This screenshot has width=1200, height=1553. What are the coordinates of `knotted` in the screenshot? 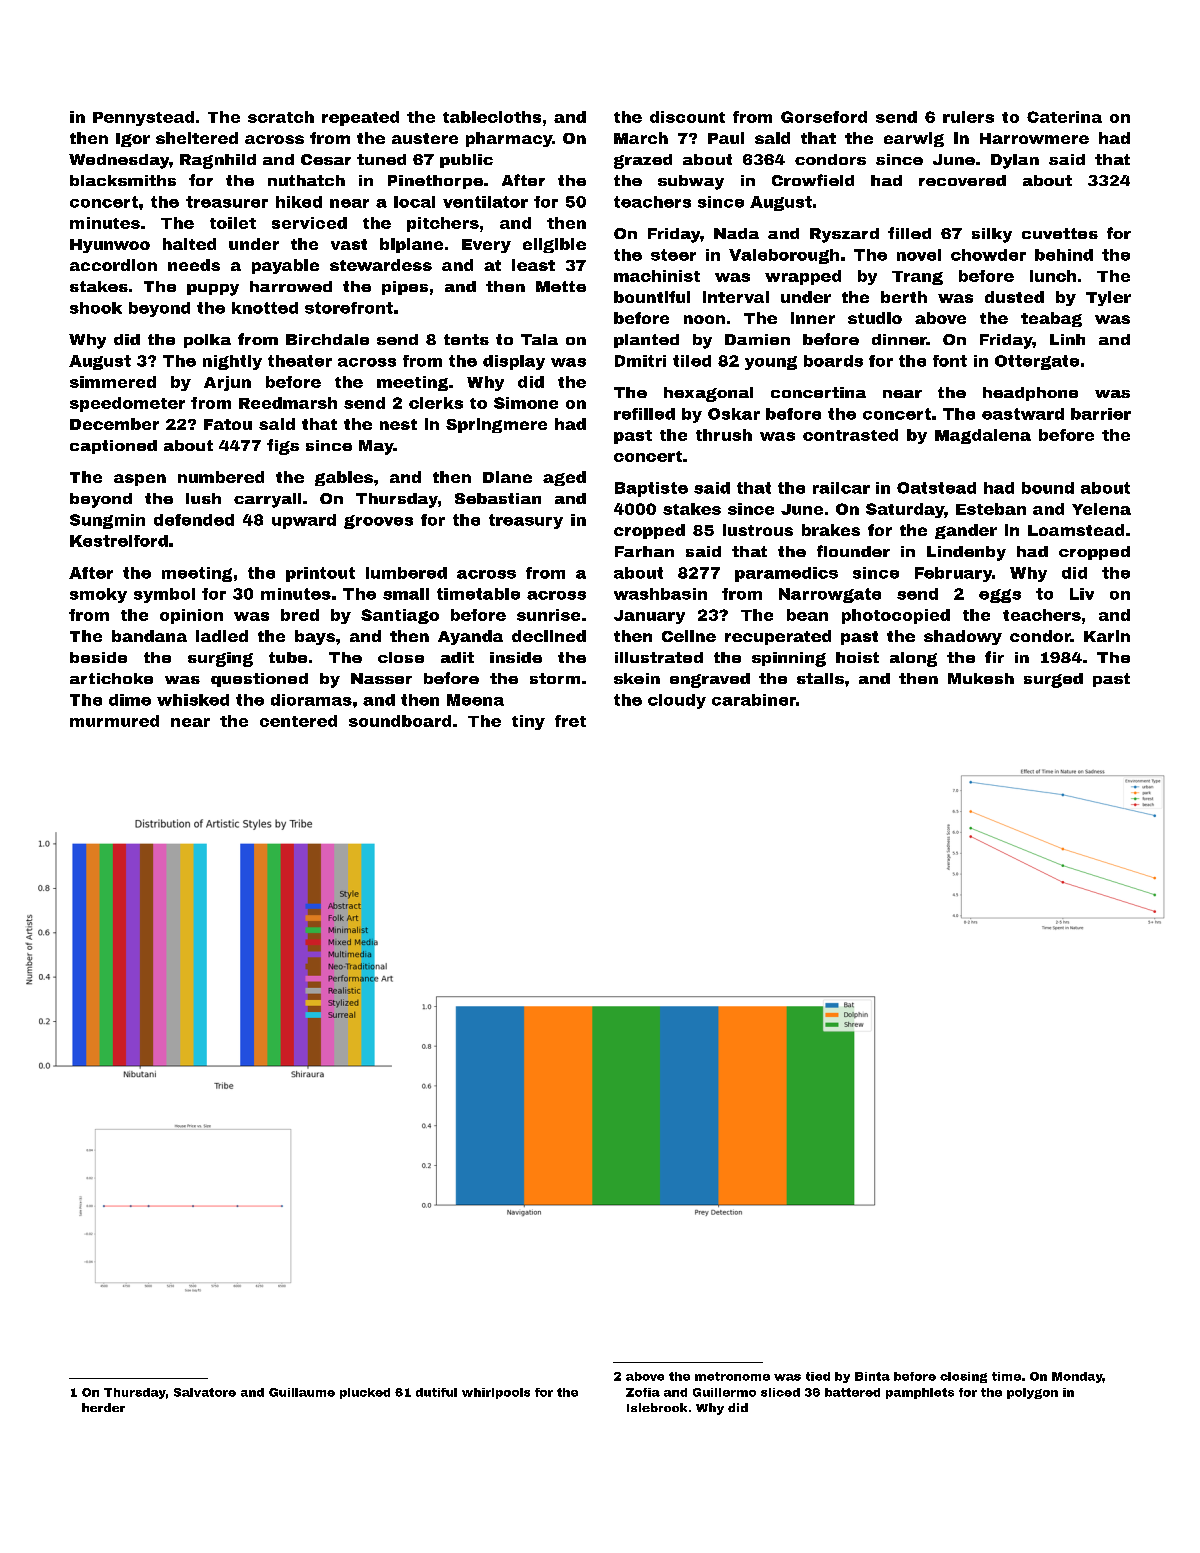 It's located at (265, 308).
